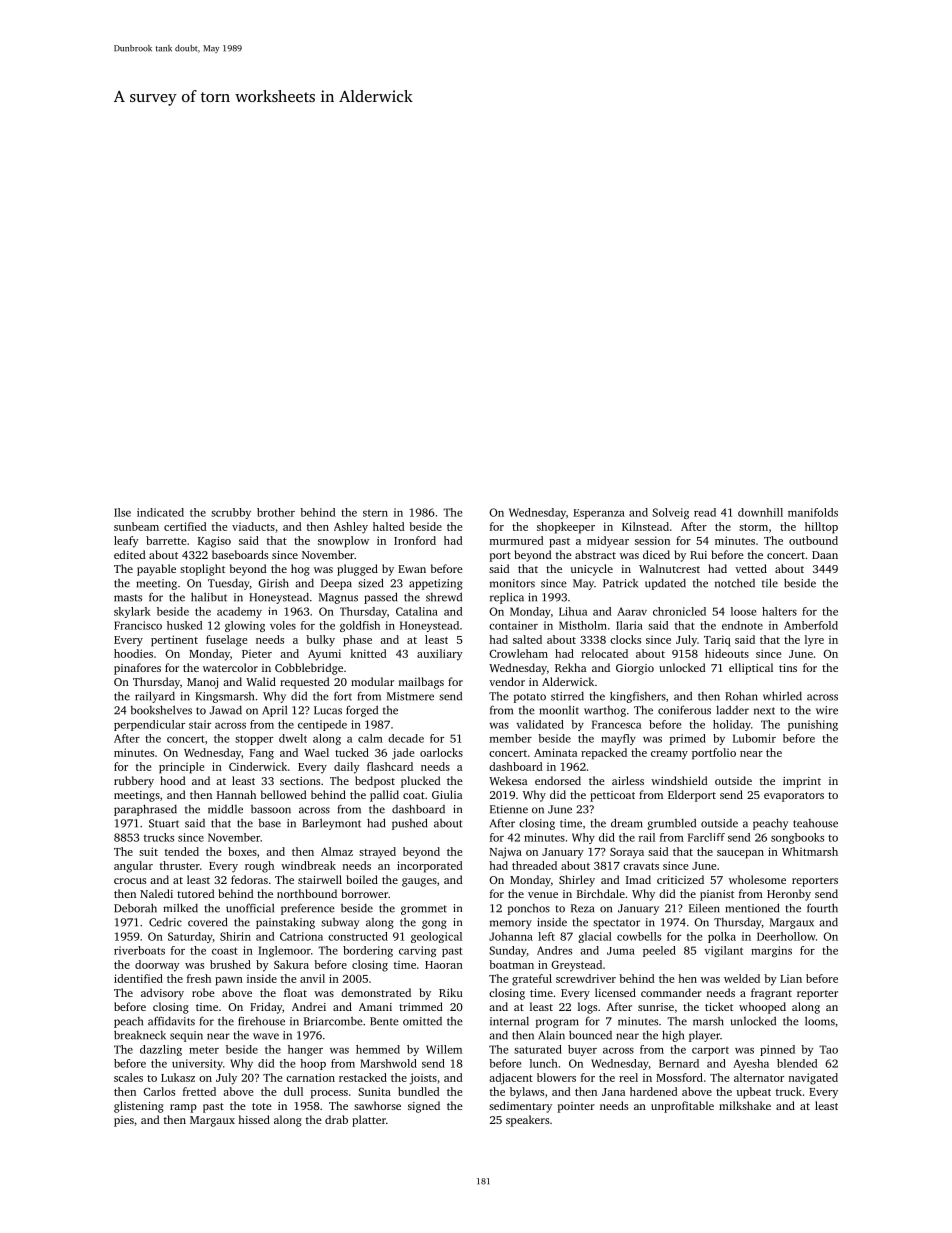  I want to click on Kilnstead, so click(645, 526).
